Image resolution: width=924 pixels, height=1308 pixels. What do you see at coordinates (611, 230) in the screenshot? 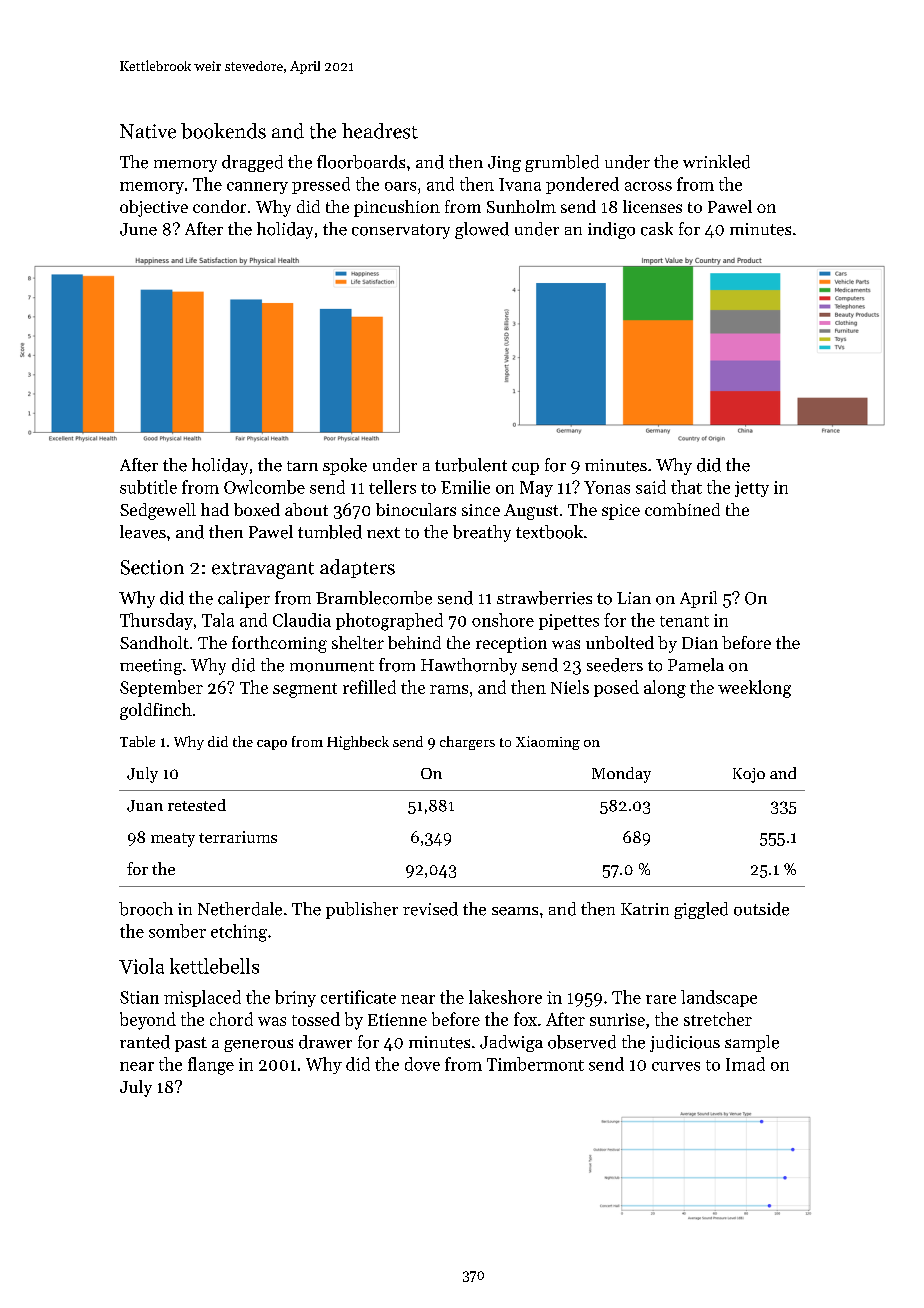
I see `indigo` at bounding box center [611, 230].
